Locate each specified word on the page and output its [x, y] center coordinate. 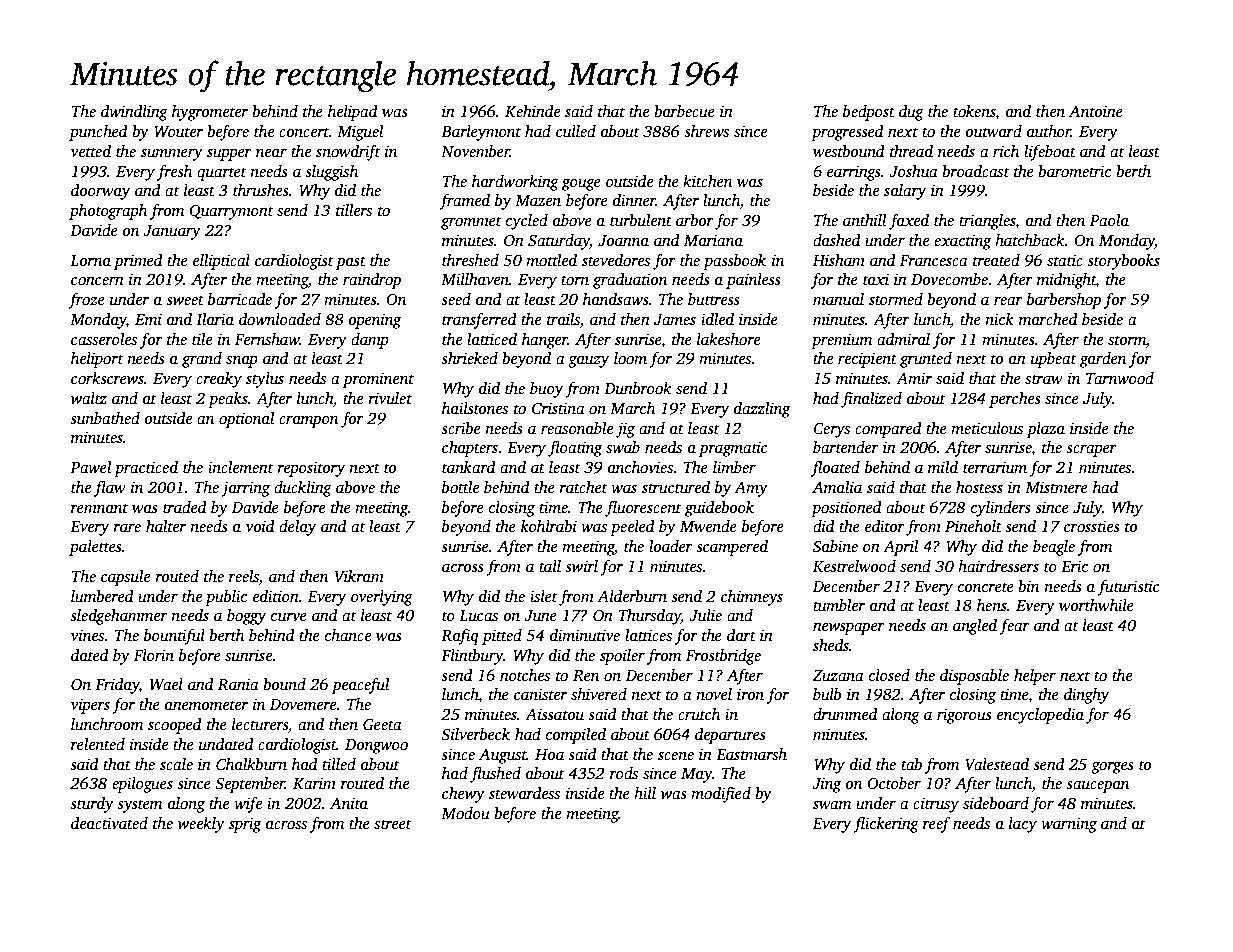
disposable [974, 677]
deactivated [109, 823]
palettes [95, 548]
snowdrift [348, 153]
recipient [867, 360]
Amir [914, 378]
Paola [1109, 220]
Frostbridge [723, 657]
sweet [185, 300]
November [475, 151]
